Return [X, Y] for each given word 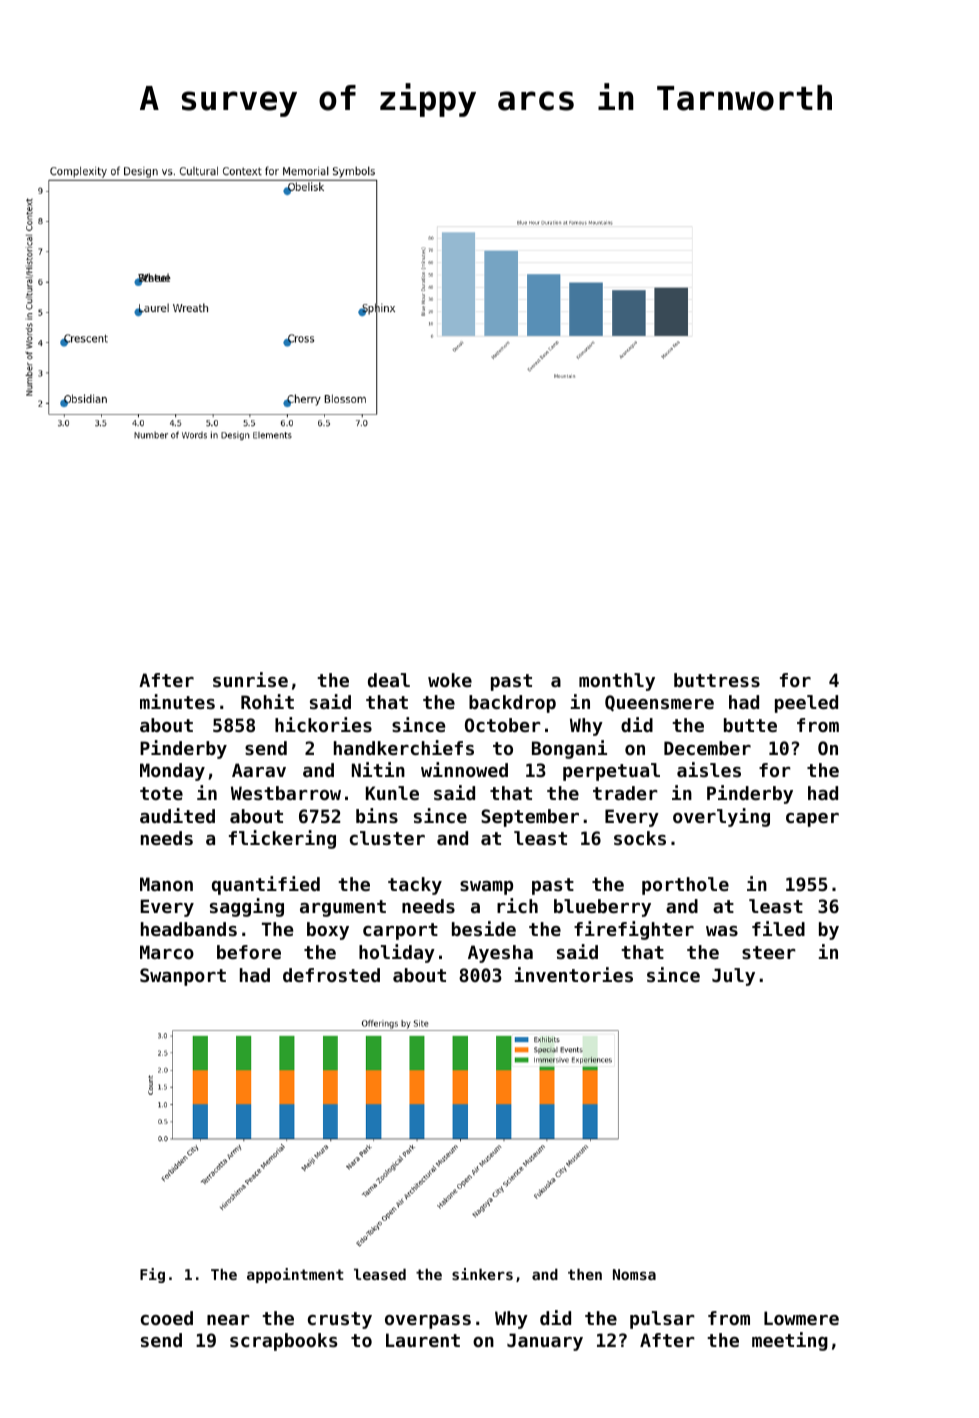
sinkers [482, 1274]
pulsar [662, 1320]
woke [450, 680]
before [249, 952]
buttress [717, 680]
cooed [167, 1318]
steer [769, 952]
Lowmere [801, 1318]
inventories [574, 974]
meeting [790, 1341]
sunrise [250, 679]
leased [380, 1274]
